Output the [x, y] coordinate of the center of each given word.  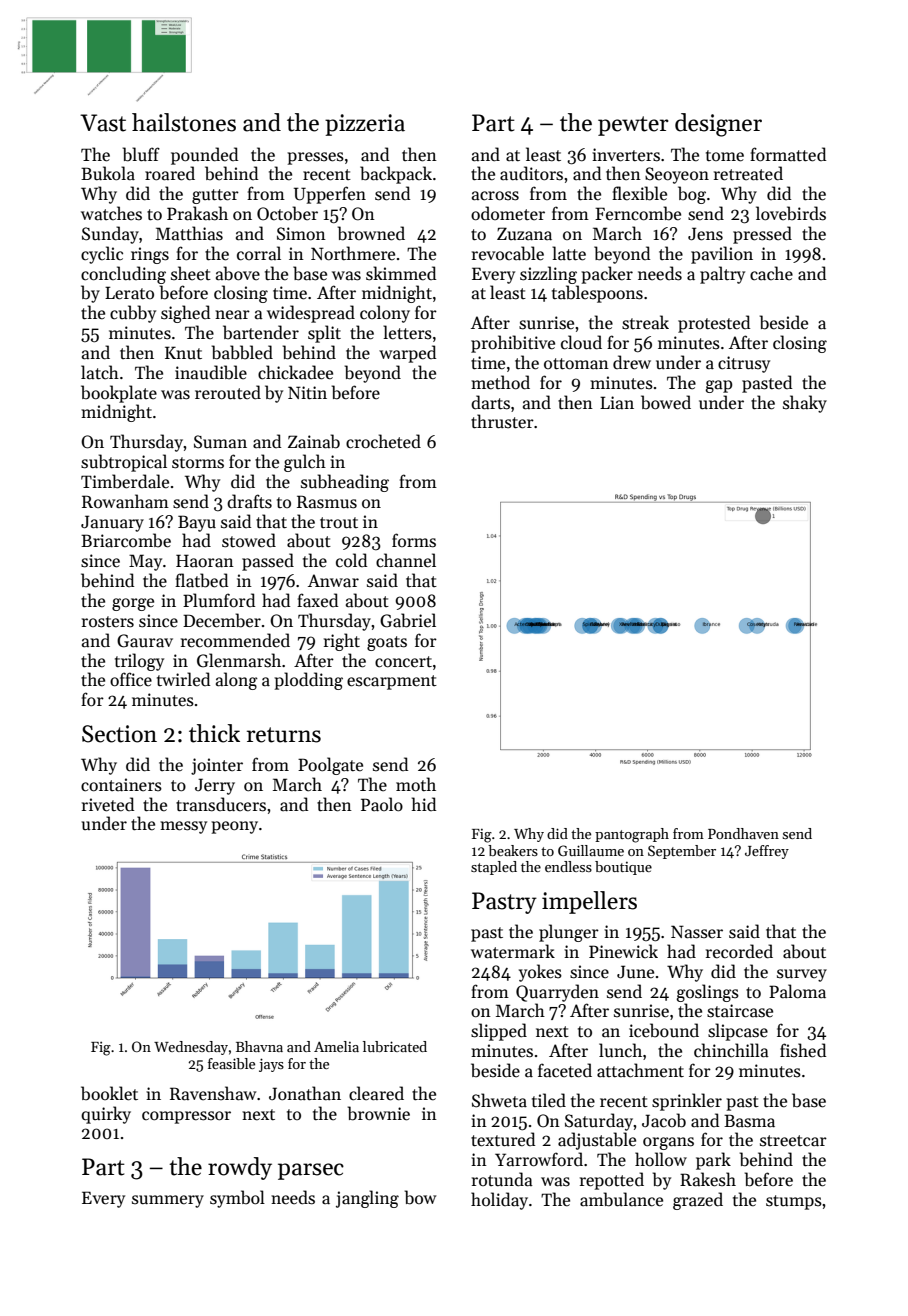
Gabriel [408, 620]
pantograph [632, 835]
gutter [215, 196]
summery [168, 1201]
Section [119, 734]
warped [407, 354]
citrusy [744, 364]
